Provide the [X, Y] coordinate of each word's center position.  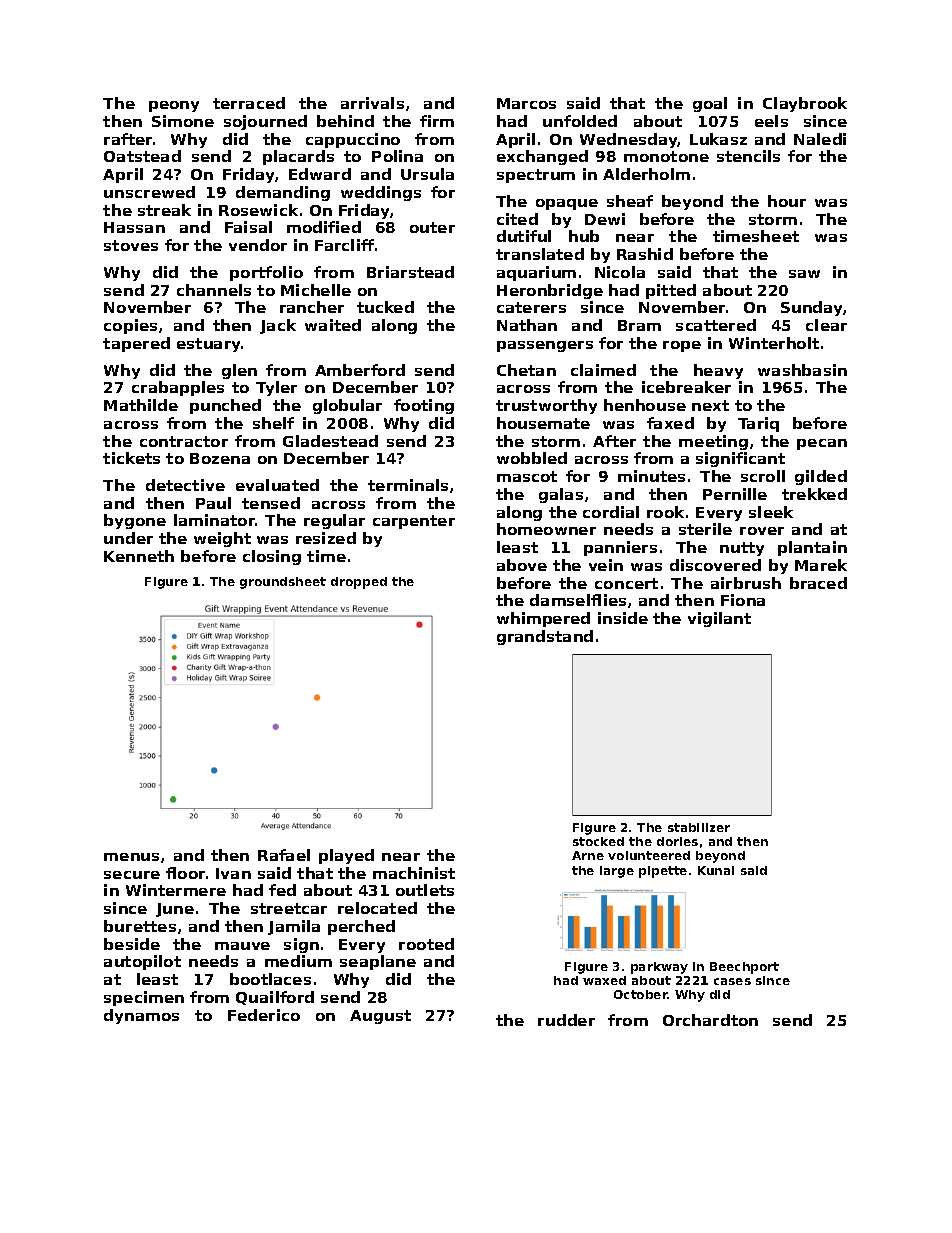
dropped [359, 583]
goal [710, 104]
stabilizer [699, 827]
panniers [620, 548]
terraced [249, 103]
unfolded [580, 121]
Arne [588, 855]
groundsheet [283, 583]
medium [298, 961]
